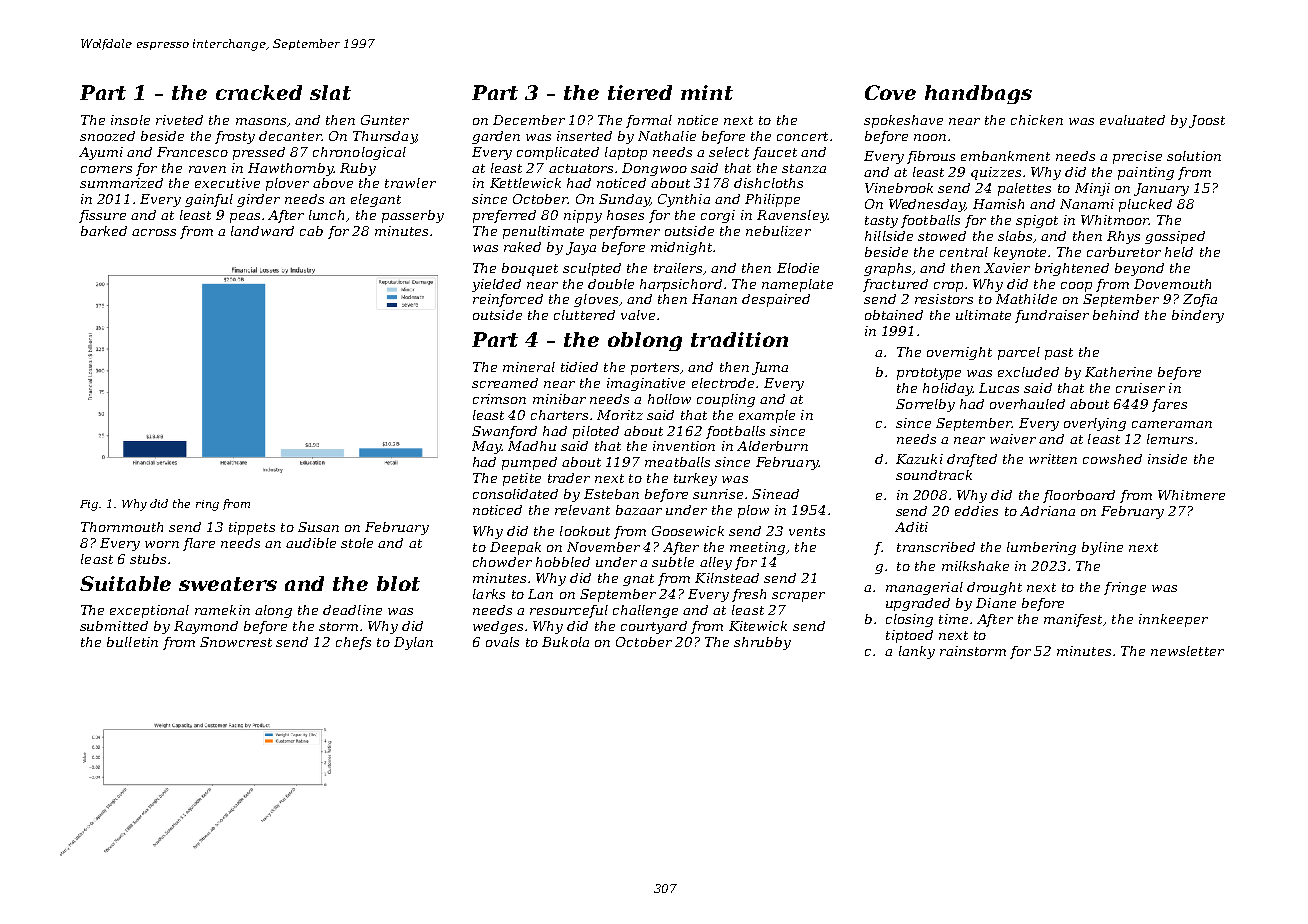 The image size is (1308, 924). What do you see at coordinates (505, 383) in the screenshot?
I see `screamed` at bounding box center [505, 383].
